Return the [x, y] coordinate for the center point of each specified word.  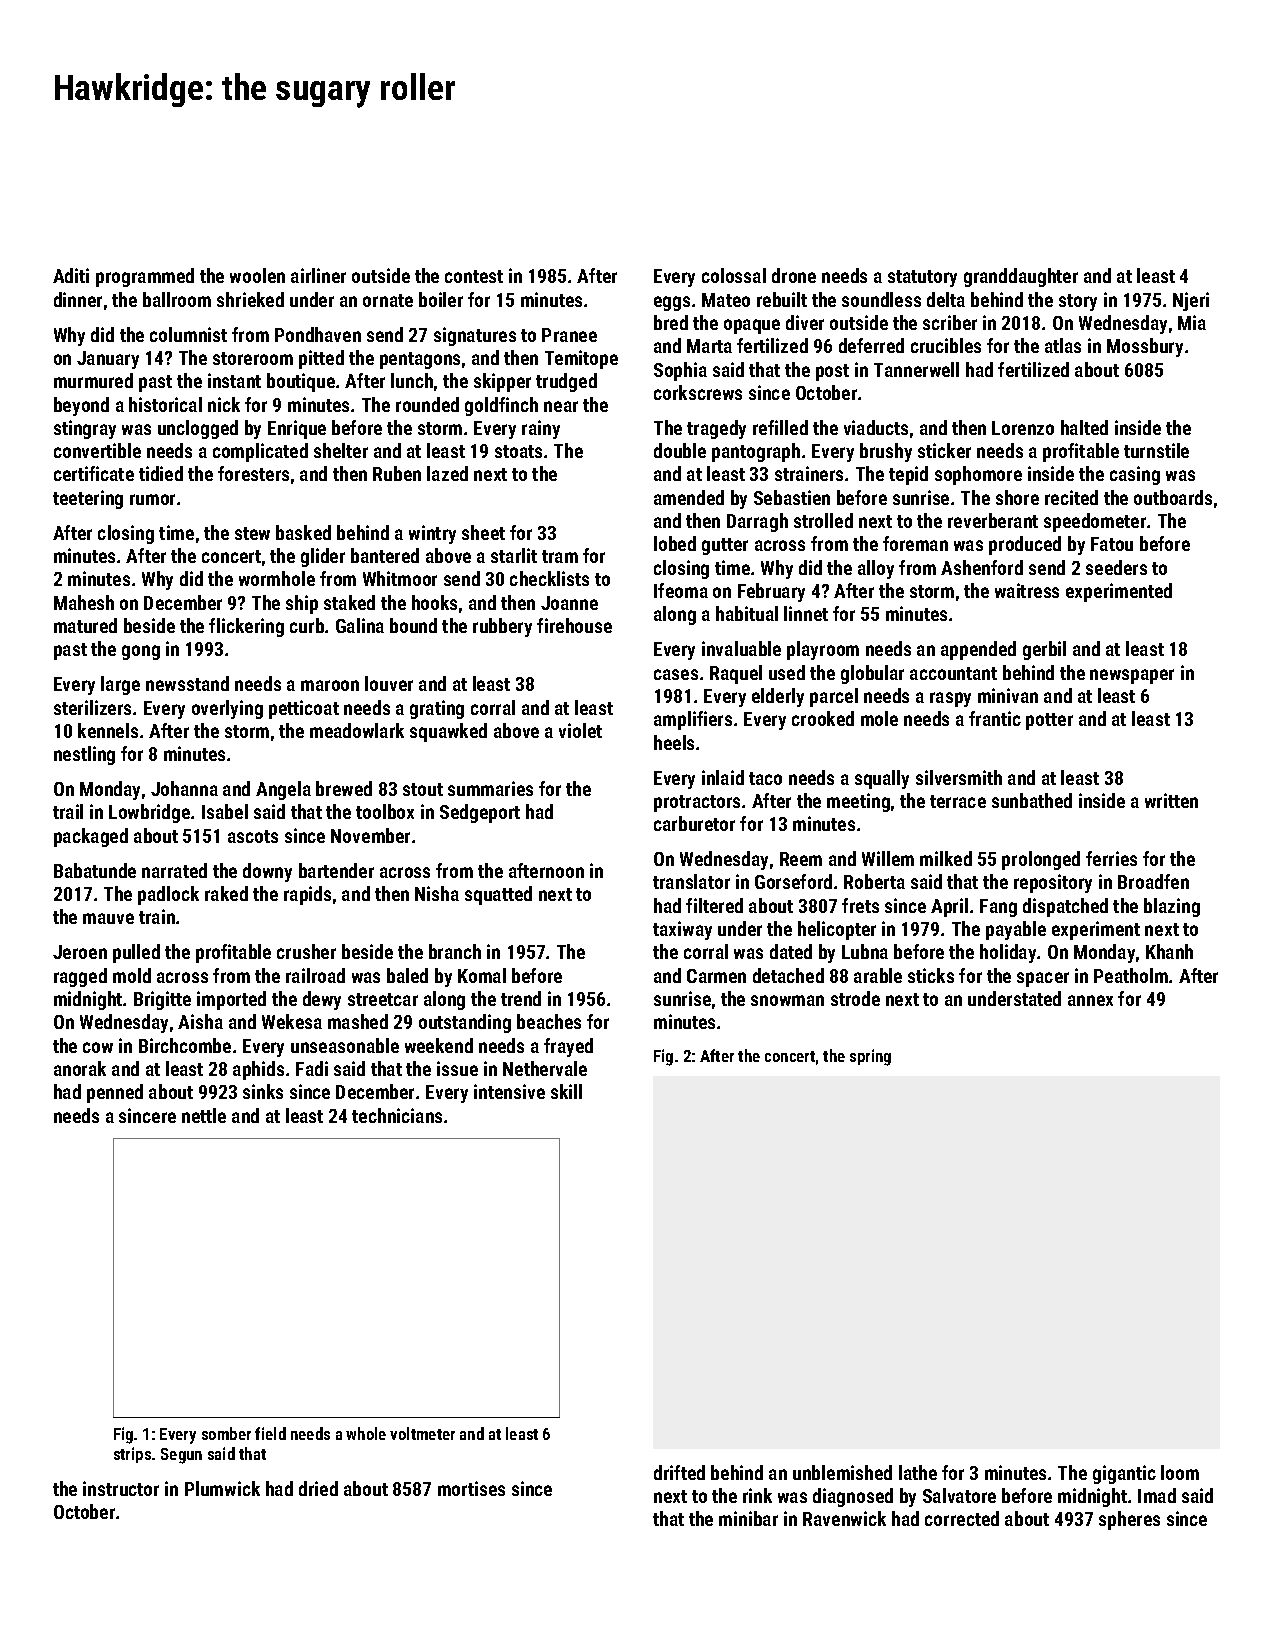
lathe [918, 1472]
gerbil [1044, 650]
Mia [1192, 322]
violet [580, 730]
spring [870, 1057]
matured [85, 625]
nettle [204, 1115]
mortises [471, 1488]
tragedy [716, 429]
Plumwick [222, 1488]
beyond [81, 406]
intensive [509, 1091]
